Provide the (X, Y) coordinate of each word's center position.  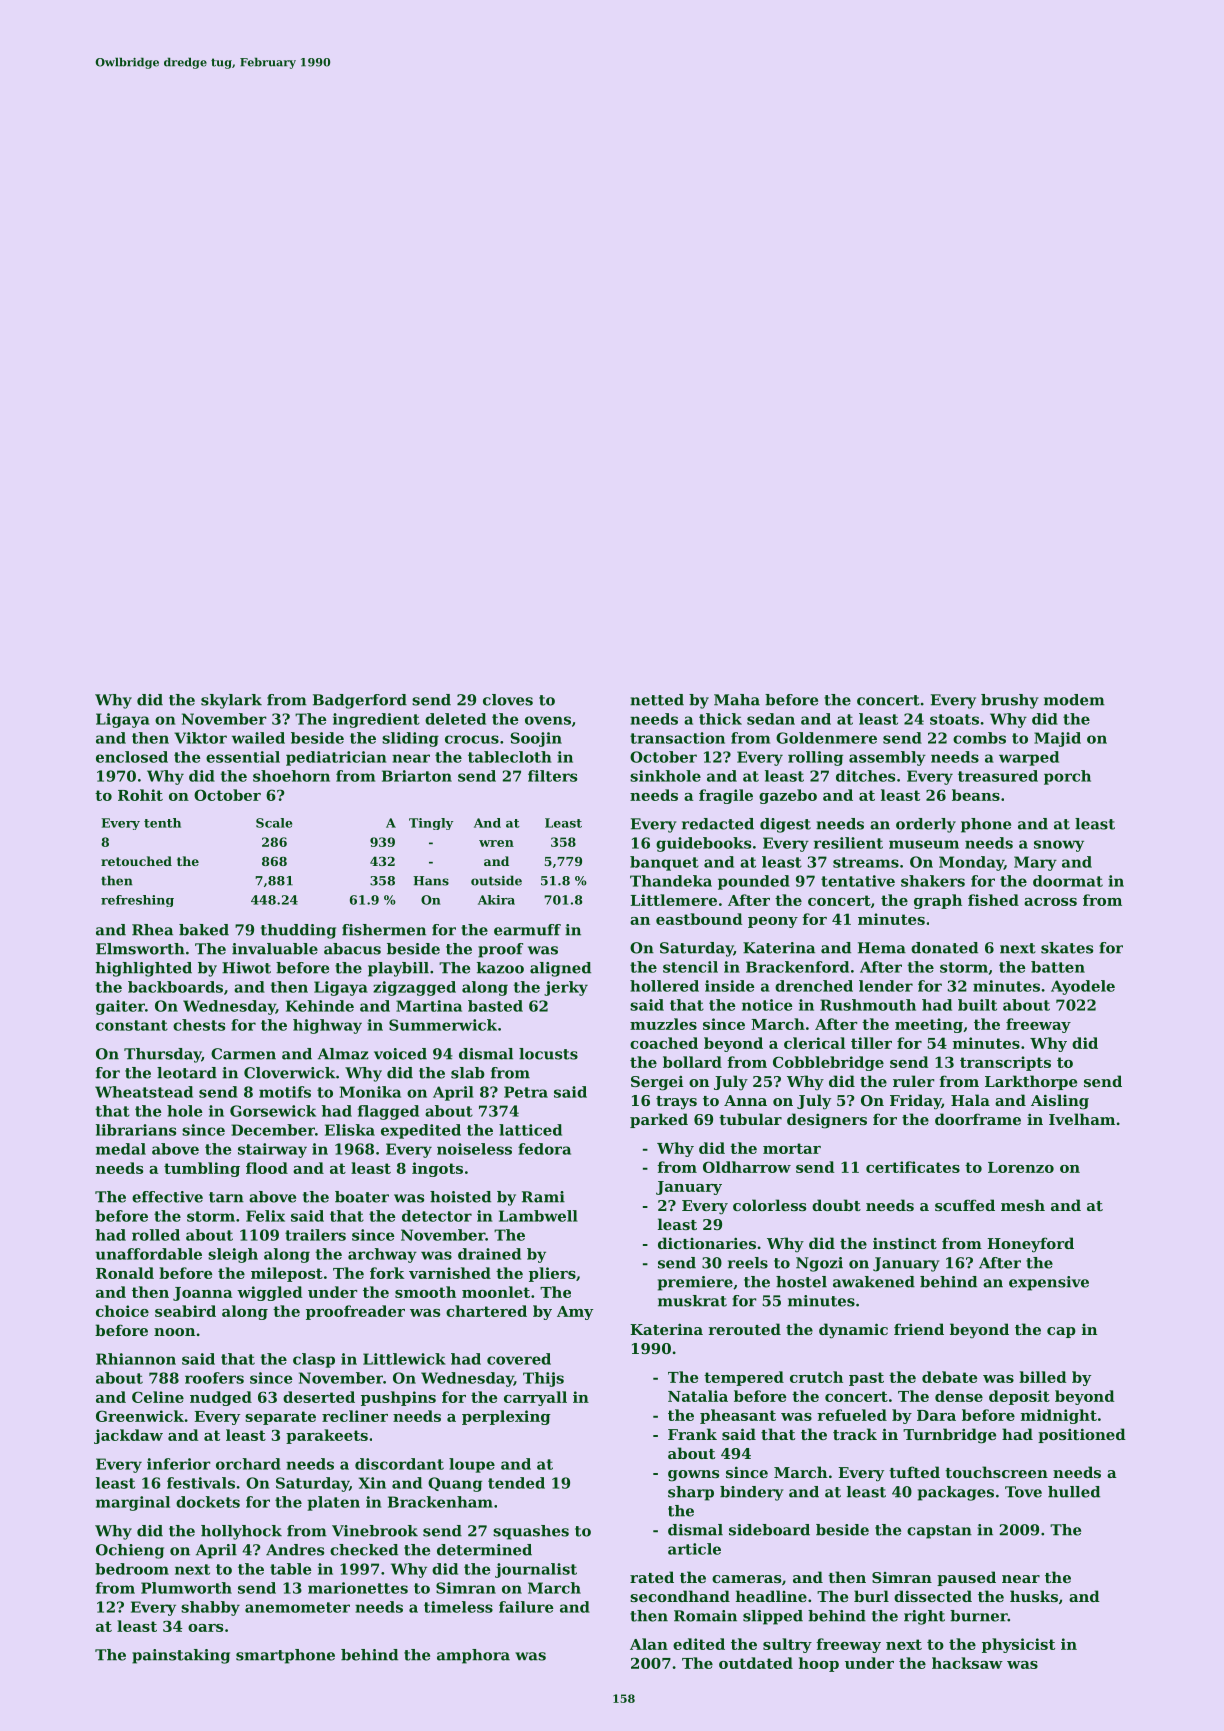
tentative (858, 881)
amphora (473, 1656)
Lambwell (538, 1216)
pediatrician (336, 758)
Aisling (1060, 1102)
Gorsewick (273, 1111)
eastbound (699, 919)
